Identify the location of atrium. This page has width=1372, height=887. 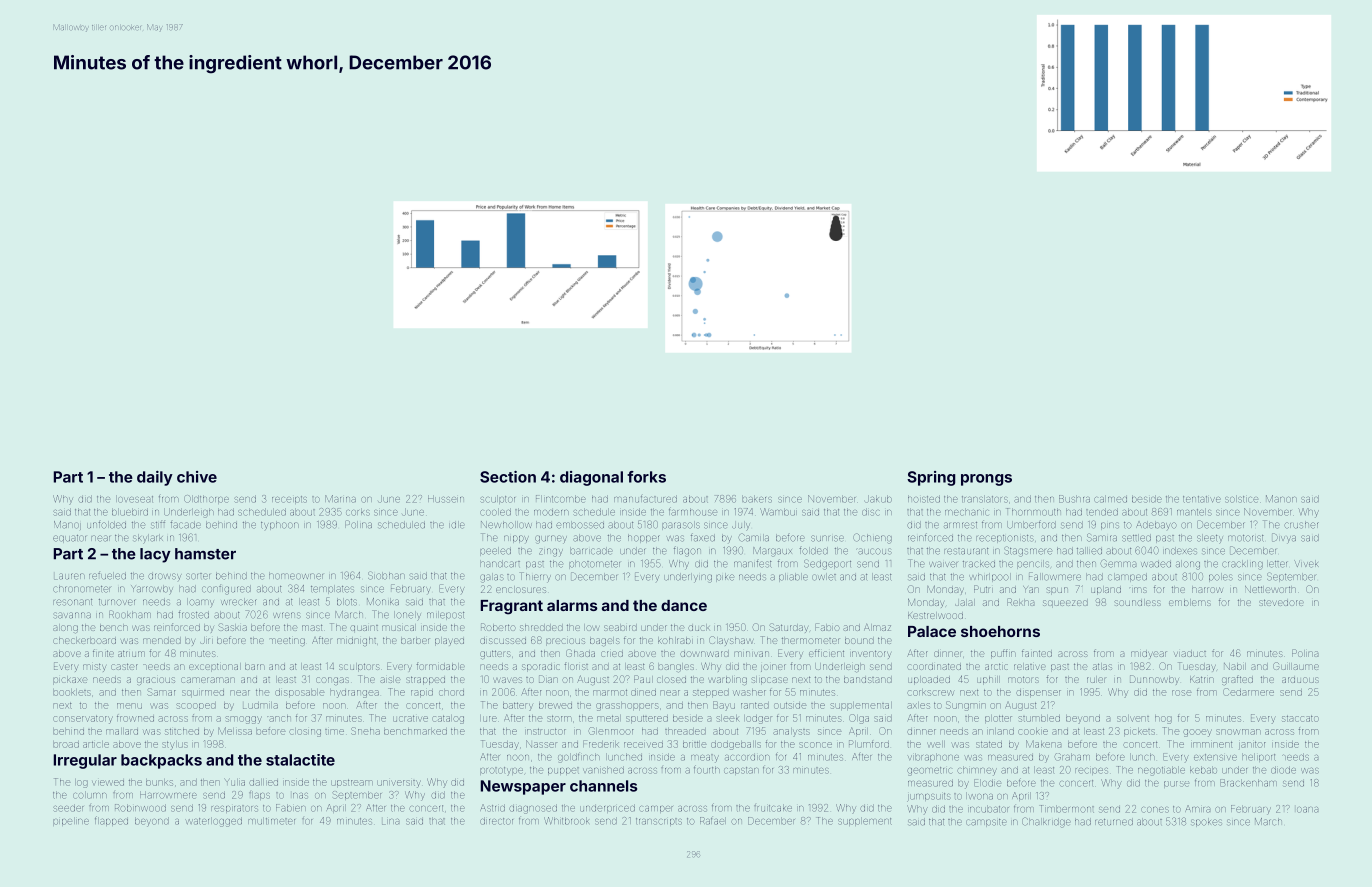
(130, 654).
